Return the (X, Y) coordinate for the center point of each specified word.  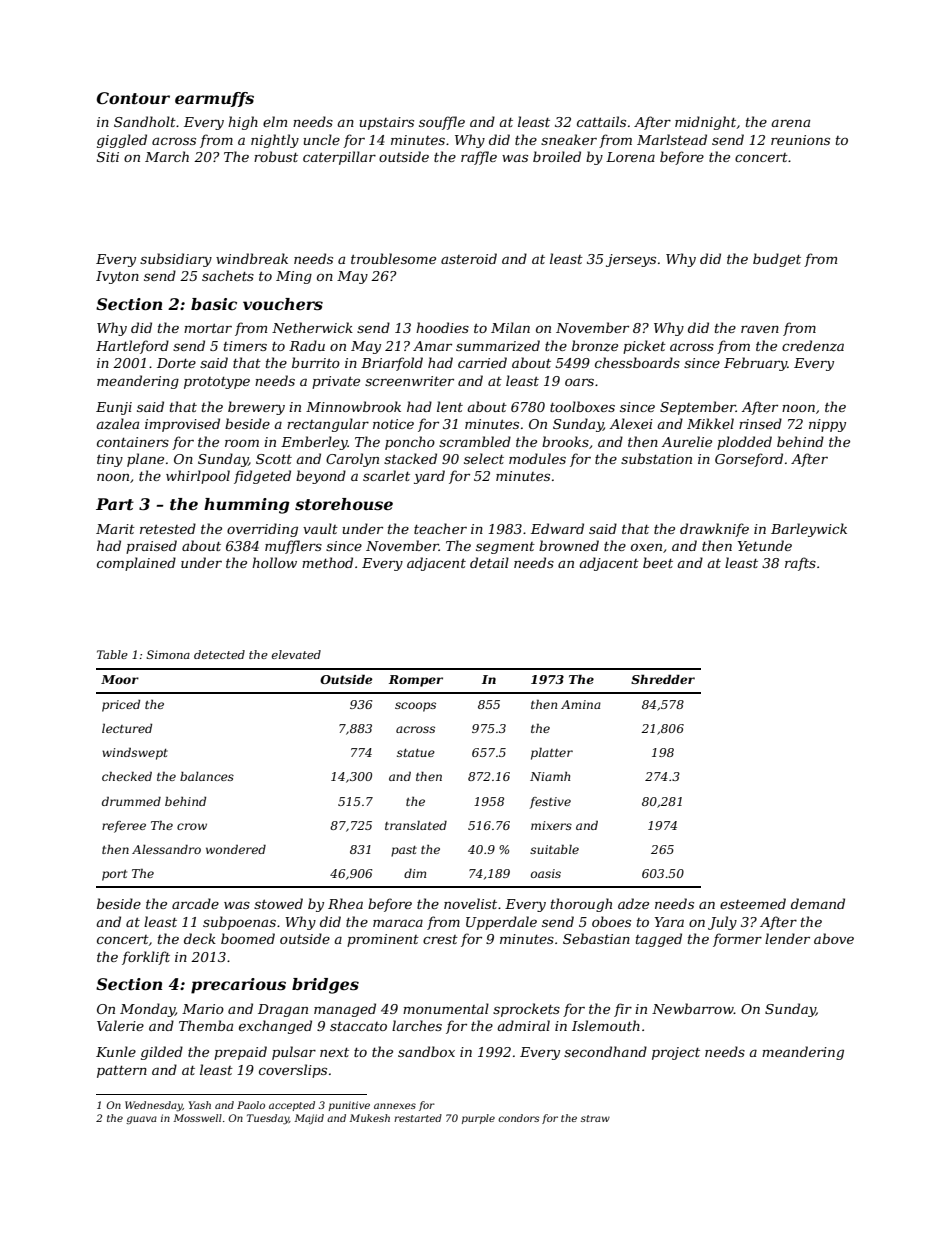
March (167, 156)
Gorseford (749, 460)
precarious (238, 986)
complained (136, 564)
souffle (442, 123)
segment (505, 548)
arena (790, 123)
